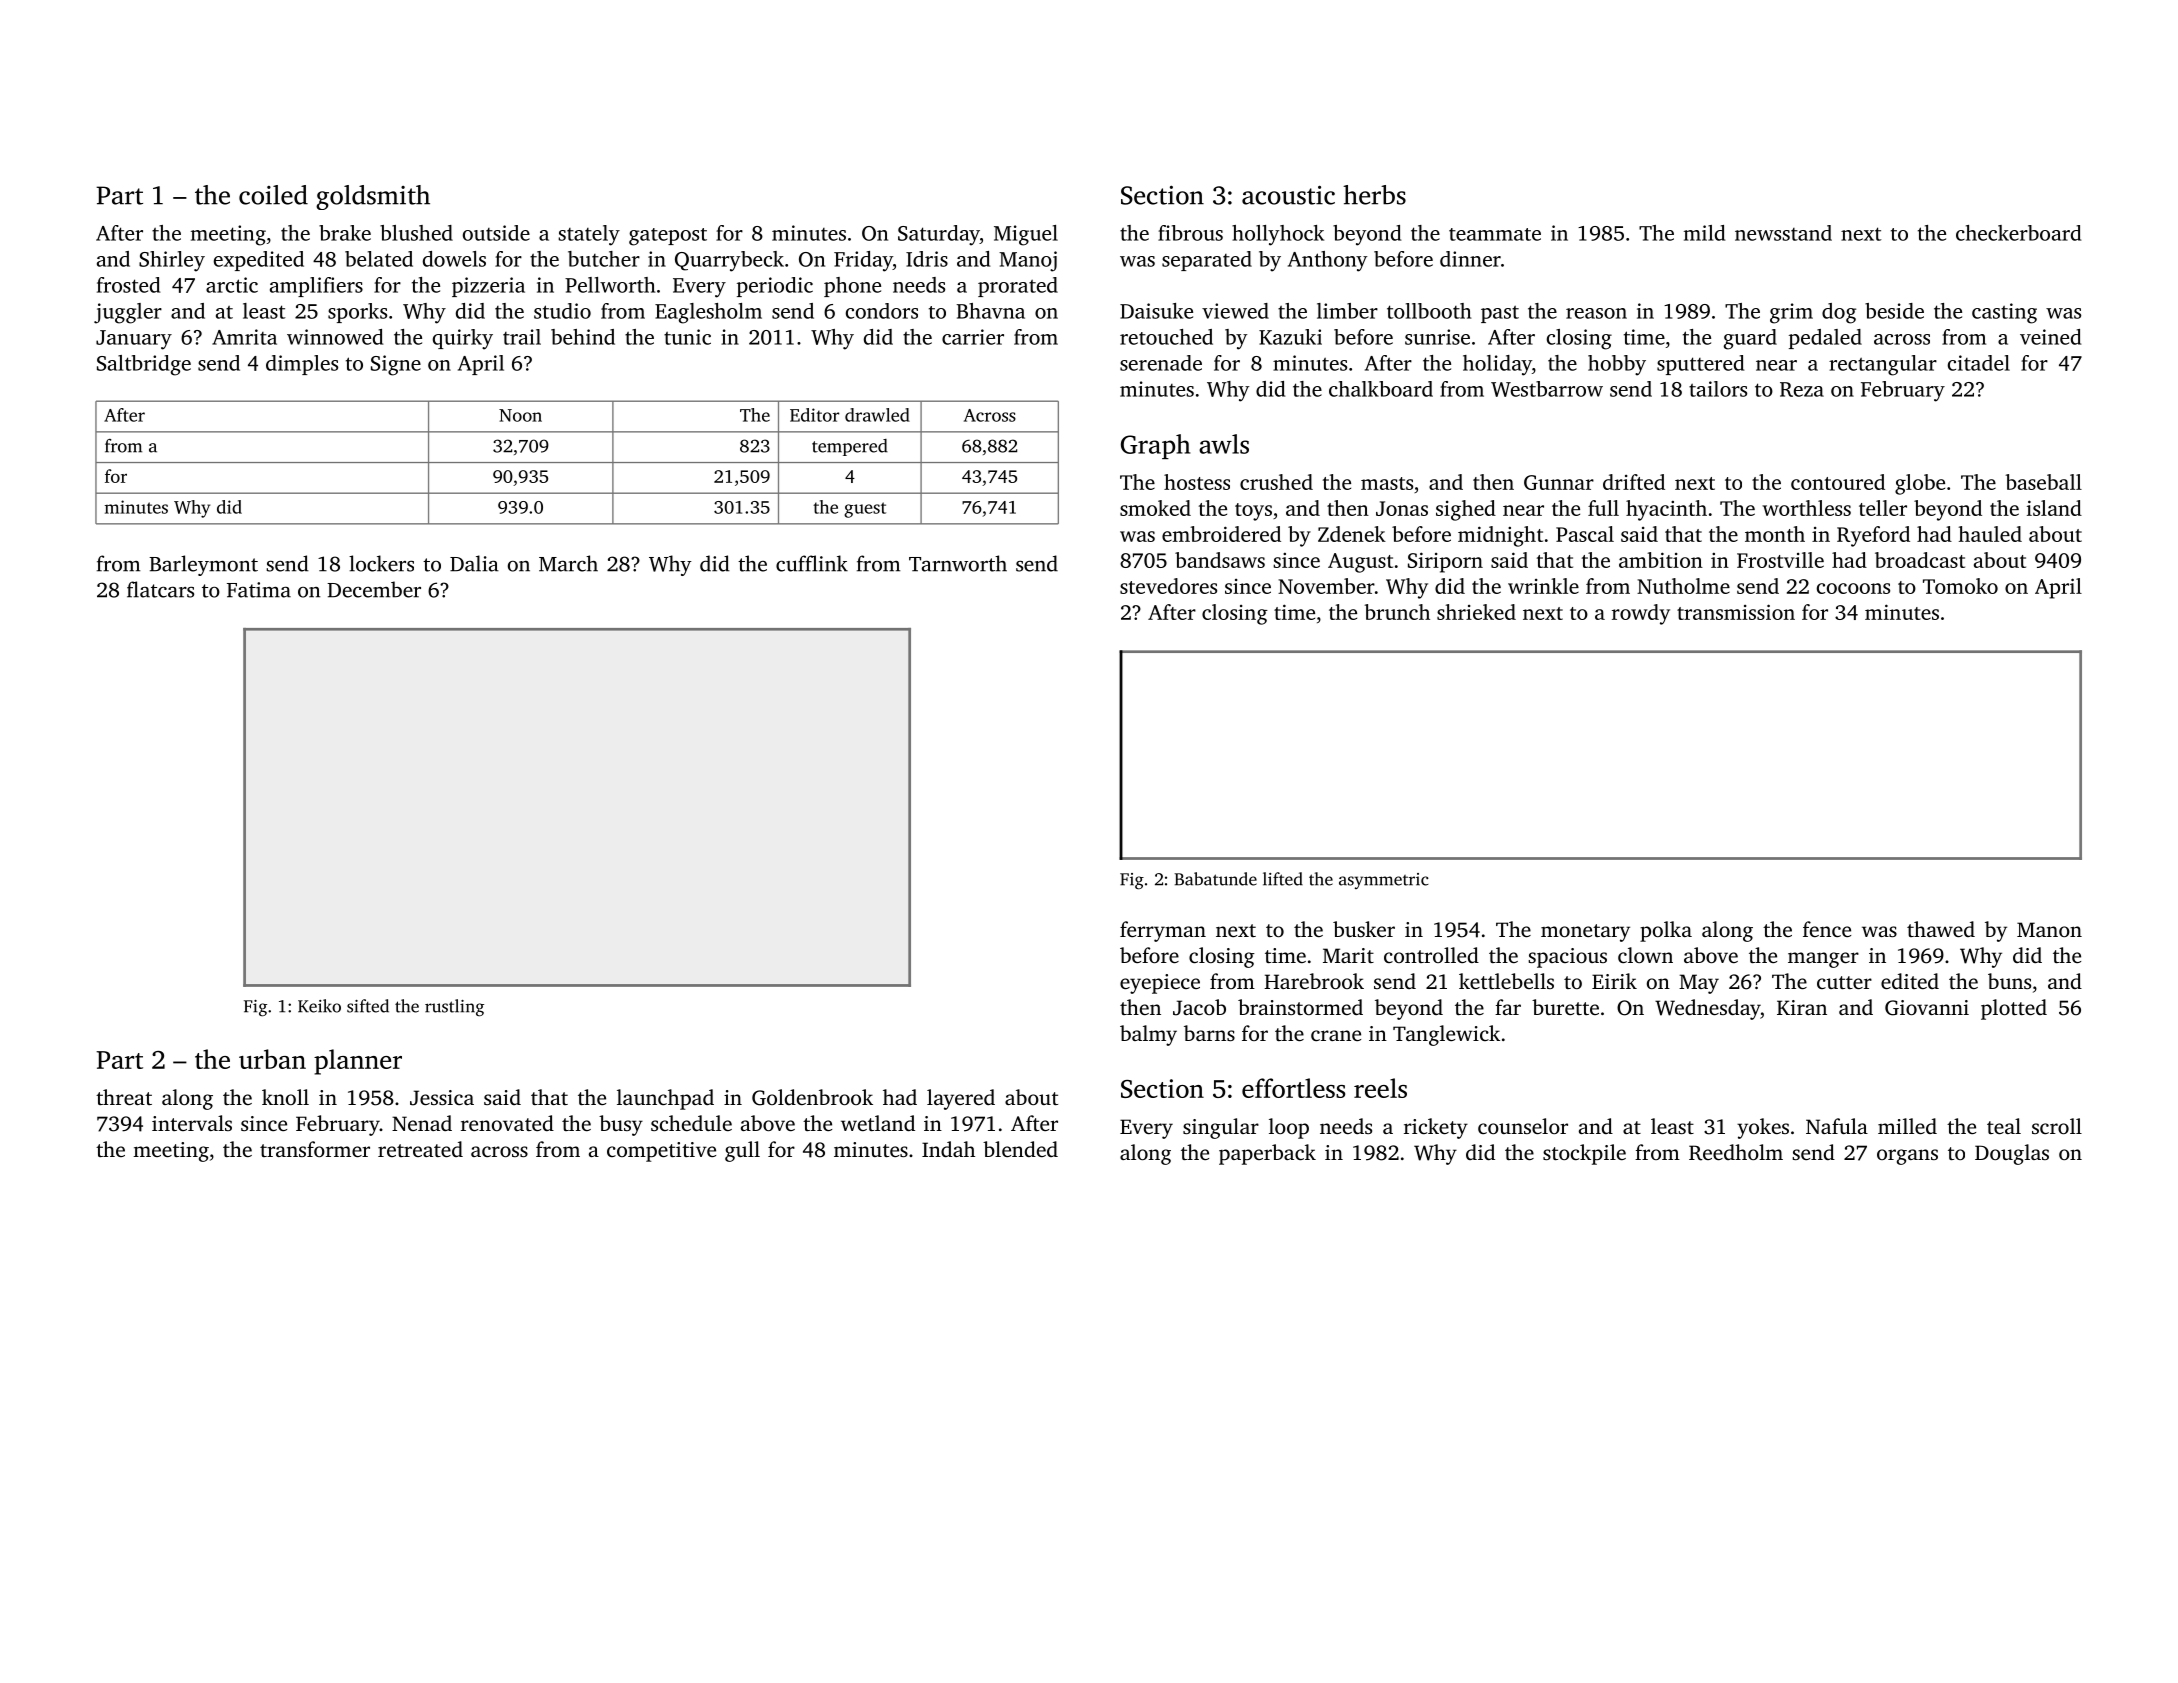 Image resolution: width=2178 pixels, height=1683 pixels. Describe the element at coordinates (1199, 1007) in the screenshot. I see `Jacob` at that location.
